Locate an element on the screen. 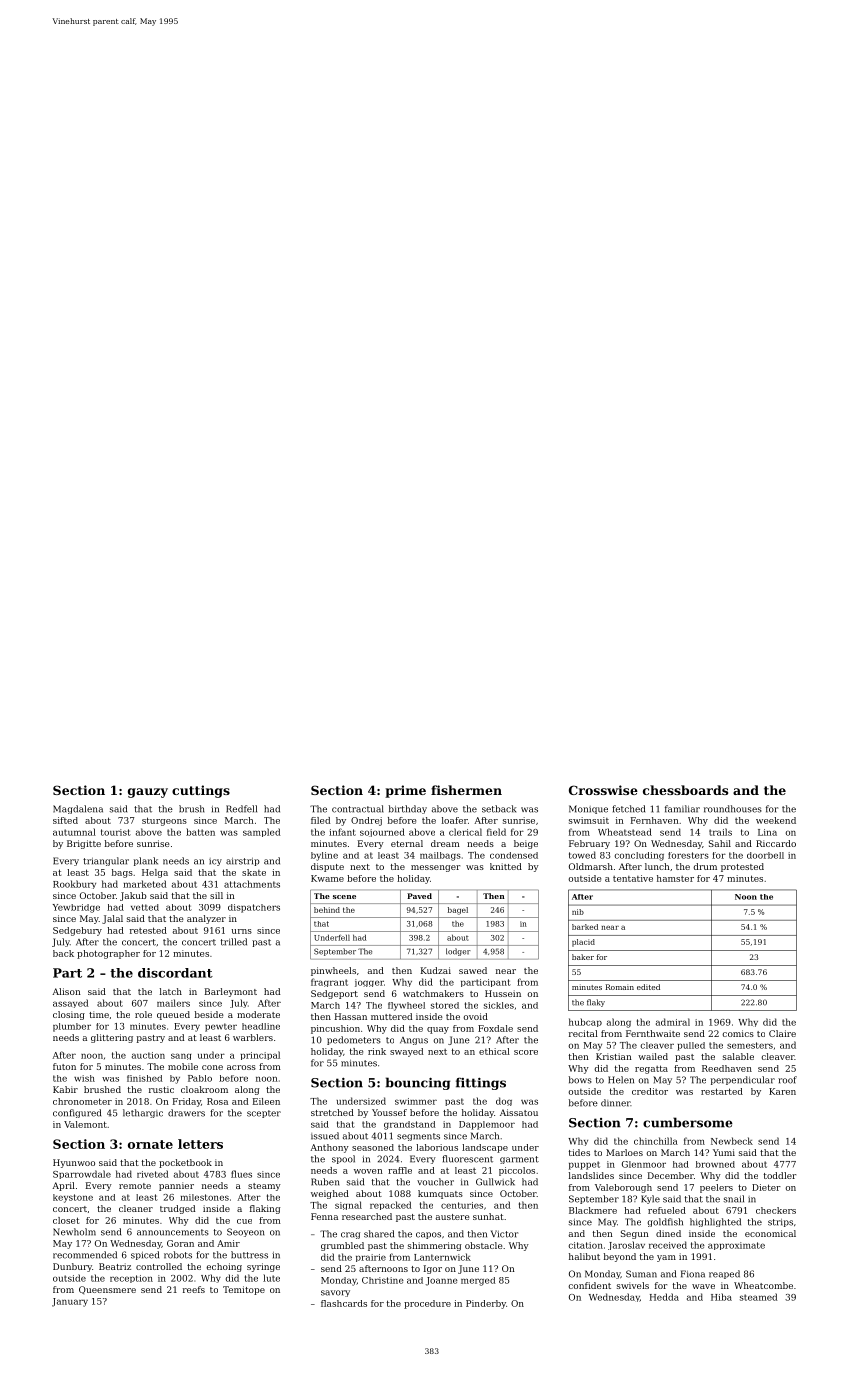 The image size is (849, 1400). riveted is located at coordinates (152, 1174).
